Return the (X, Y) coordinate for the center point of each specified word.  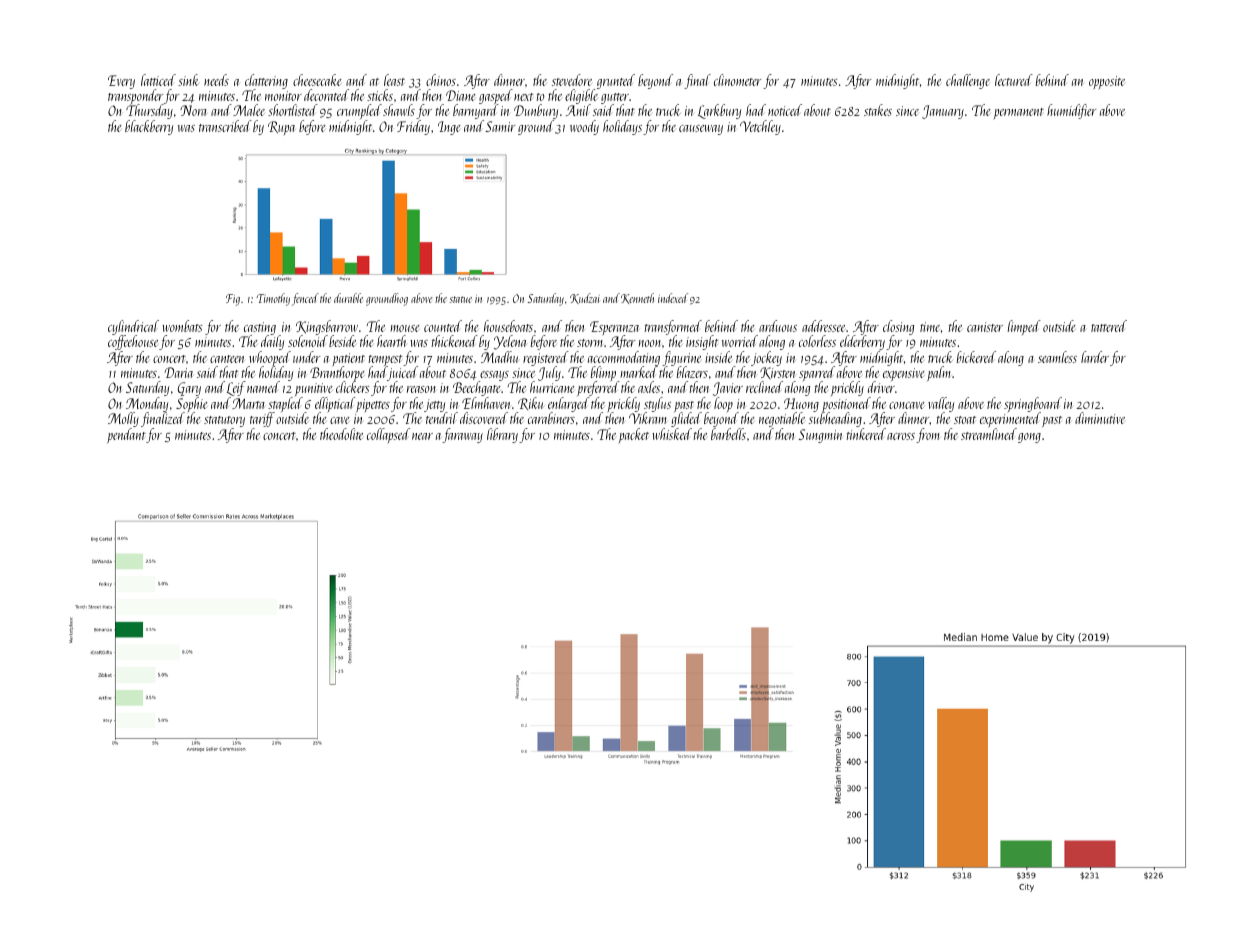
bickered (976, 357)
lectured (1014, 80)
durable (348, 298)
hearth (392, 341)
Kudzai (585, 298)
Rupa (281, 128)
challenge (968, 81)
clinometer (737, 80)
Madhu (499, 357)
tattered (1109, 326)
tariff (262, 419)
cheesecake (317, 80)
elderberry (862, 343)
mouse (405, 328)
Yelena (510, 342)
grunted (616, 81)
